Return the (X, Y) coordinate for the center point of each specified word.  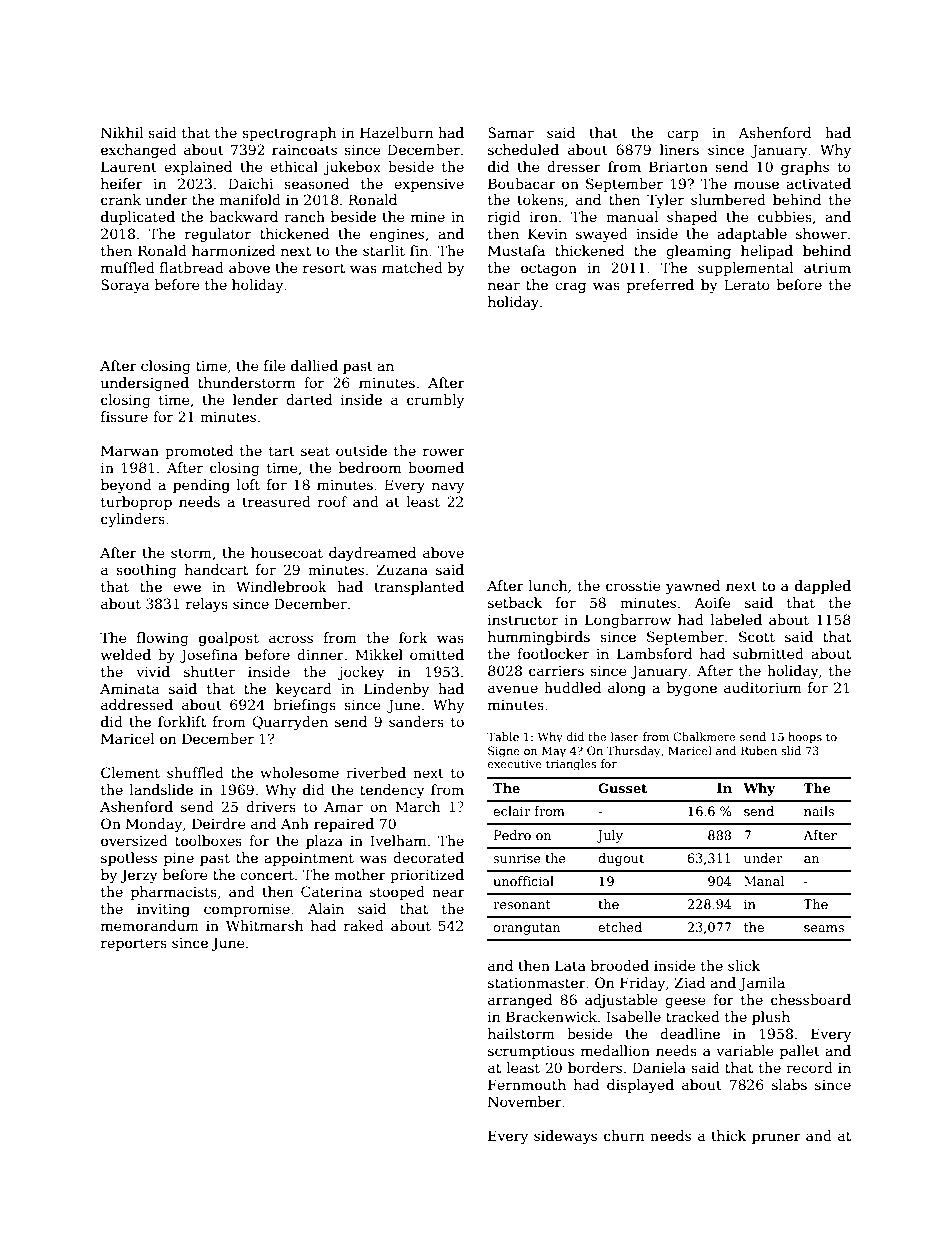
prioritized (427, 876)
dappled (823, 587)
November (525, 1101)
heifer (122, 183)
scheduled (523, 149)
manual (632, 216)
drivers (271, 806)
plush (771, 1018)
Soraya (125, 286)
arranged (520, 1001)
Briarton (678, 166)
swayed (602, 235)
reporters (134, 944)
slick (744, 965)
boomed (436, 467)
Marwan (130, 450)
